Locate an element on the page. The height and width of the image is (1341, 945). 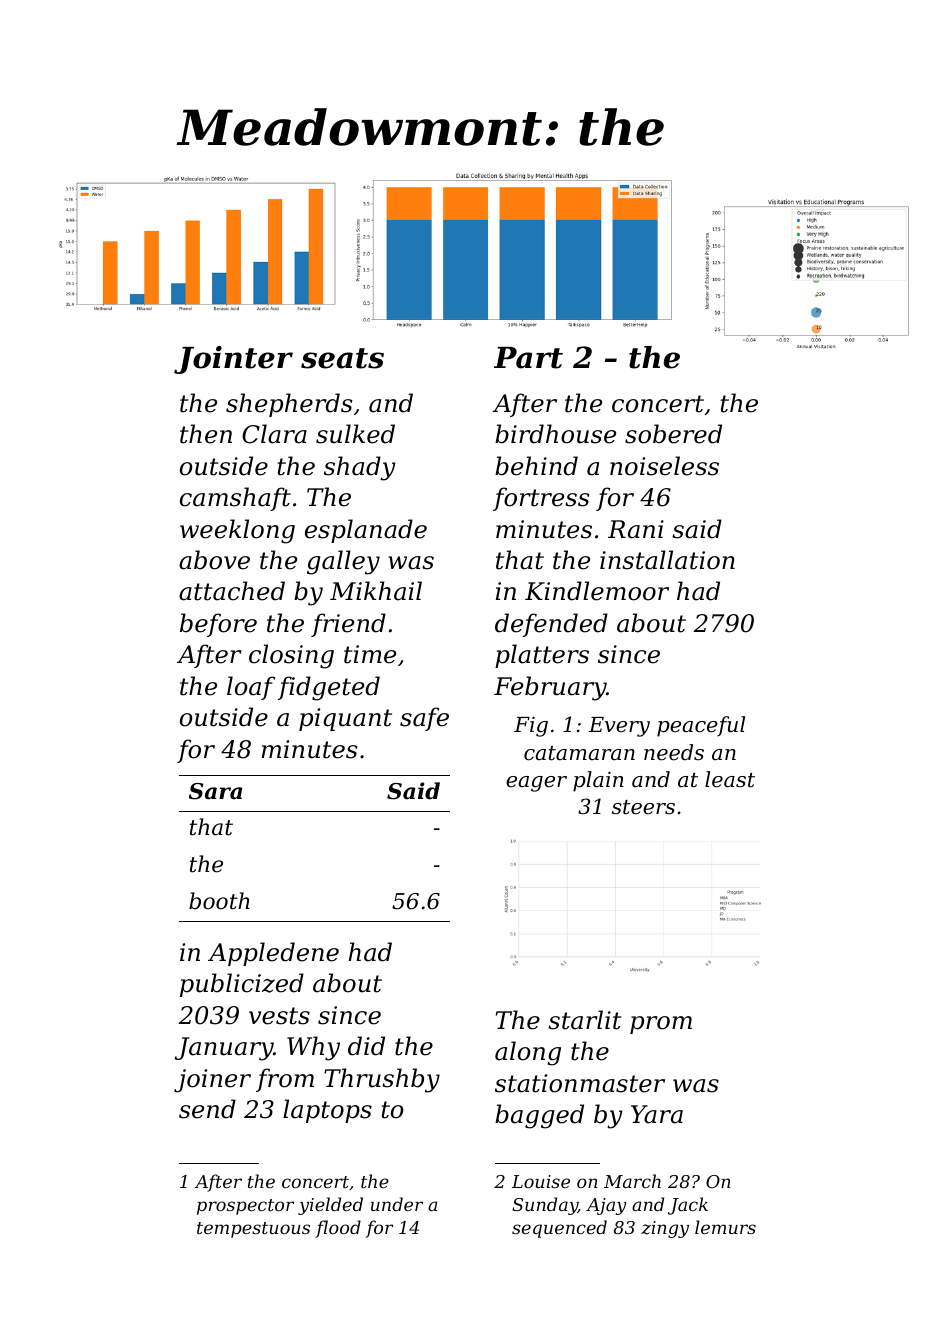
fortress is located at coordinates (541, 499).
